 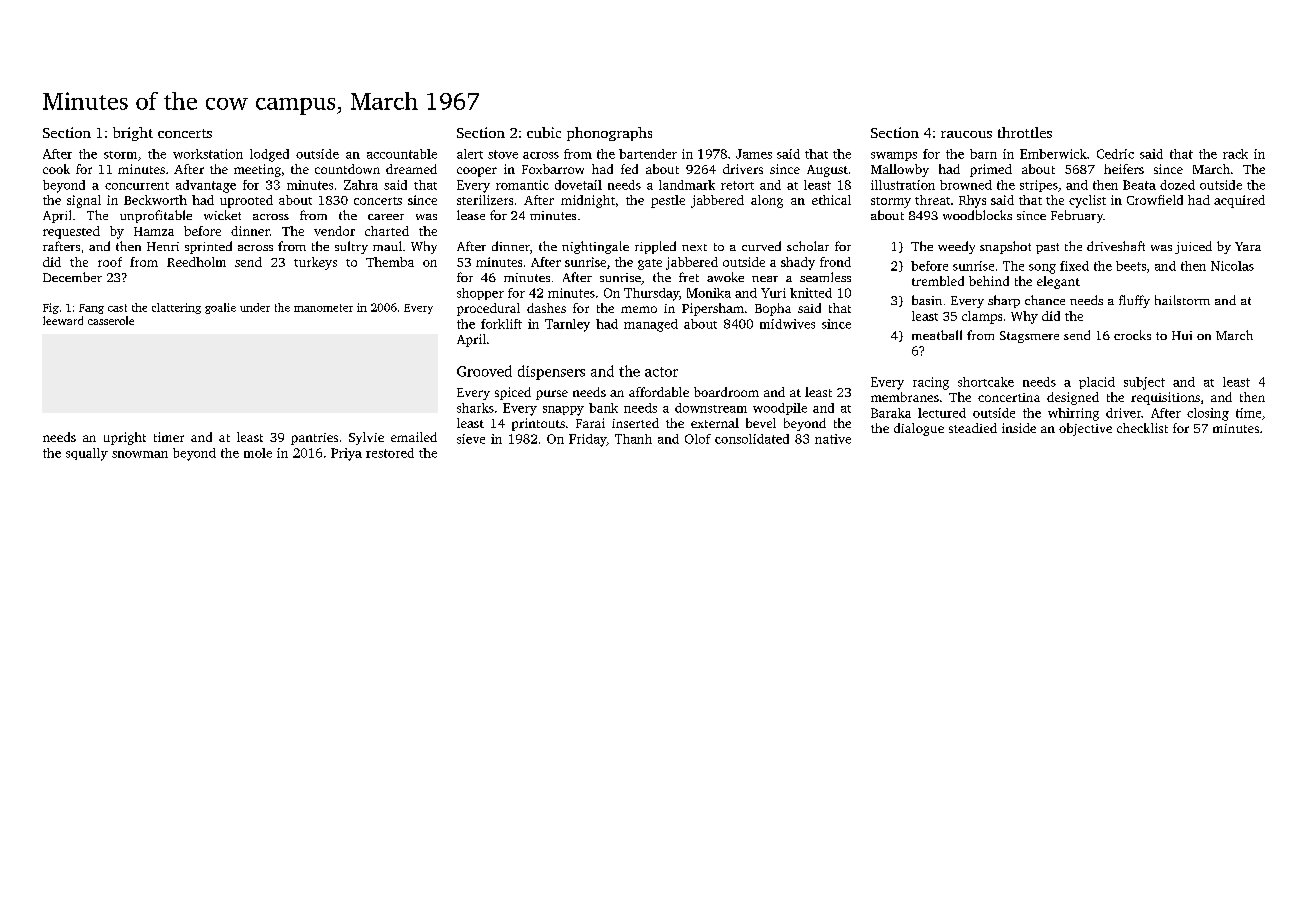 I want to click on Reedholm, so click(x=196, y=262).
